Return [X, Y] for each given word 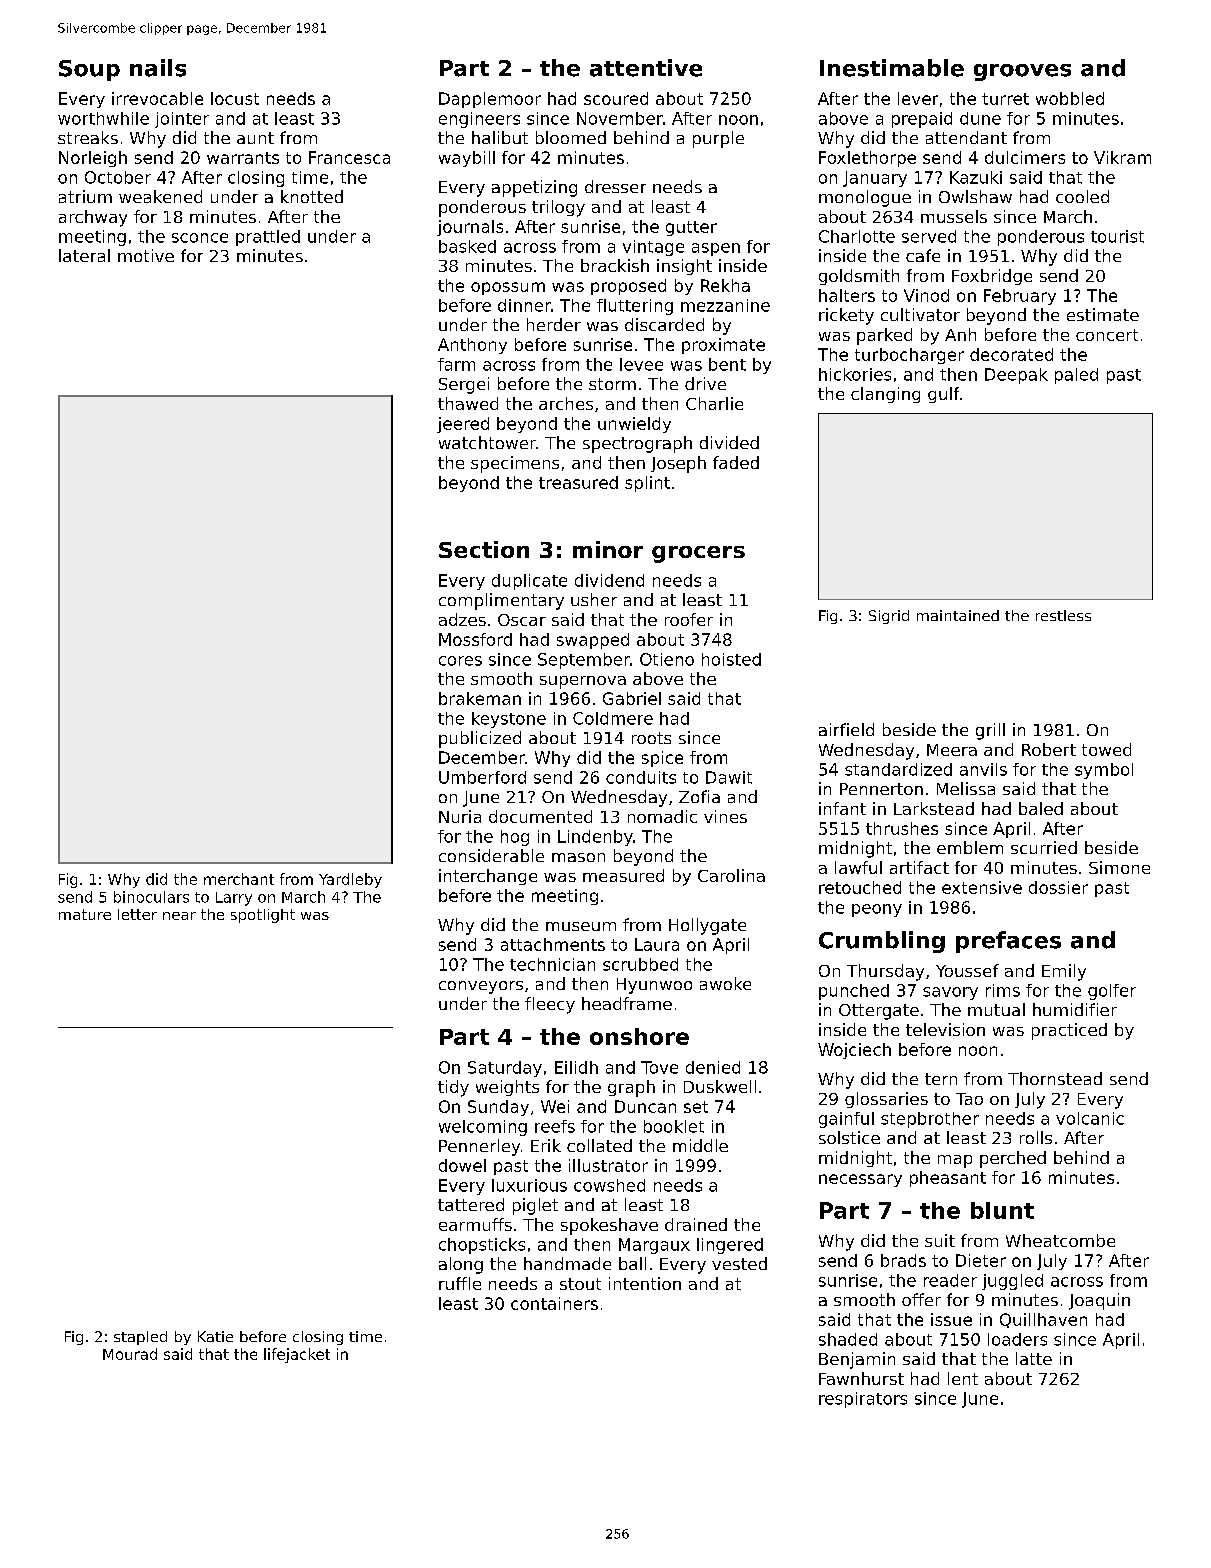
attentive [646, 68]
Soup [89, 70]
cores [460, 661]
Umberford [482, 777]
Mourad [130, 1354]
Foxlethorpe [867, 159]
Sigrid [889, 617]
